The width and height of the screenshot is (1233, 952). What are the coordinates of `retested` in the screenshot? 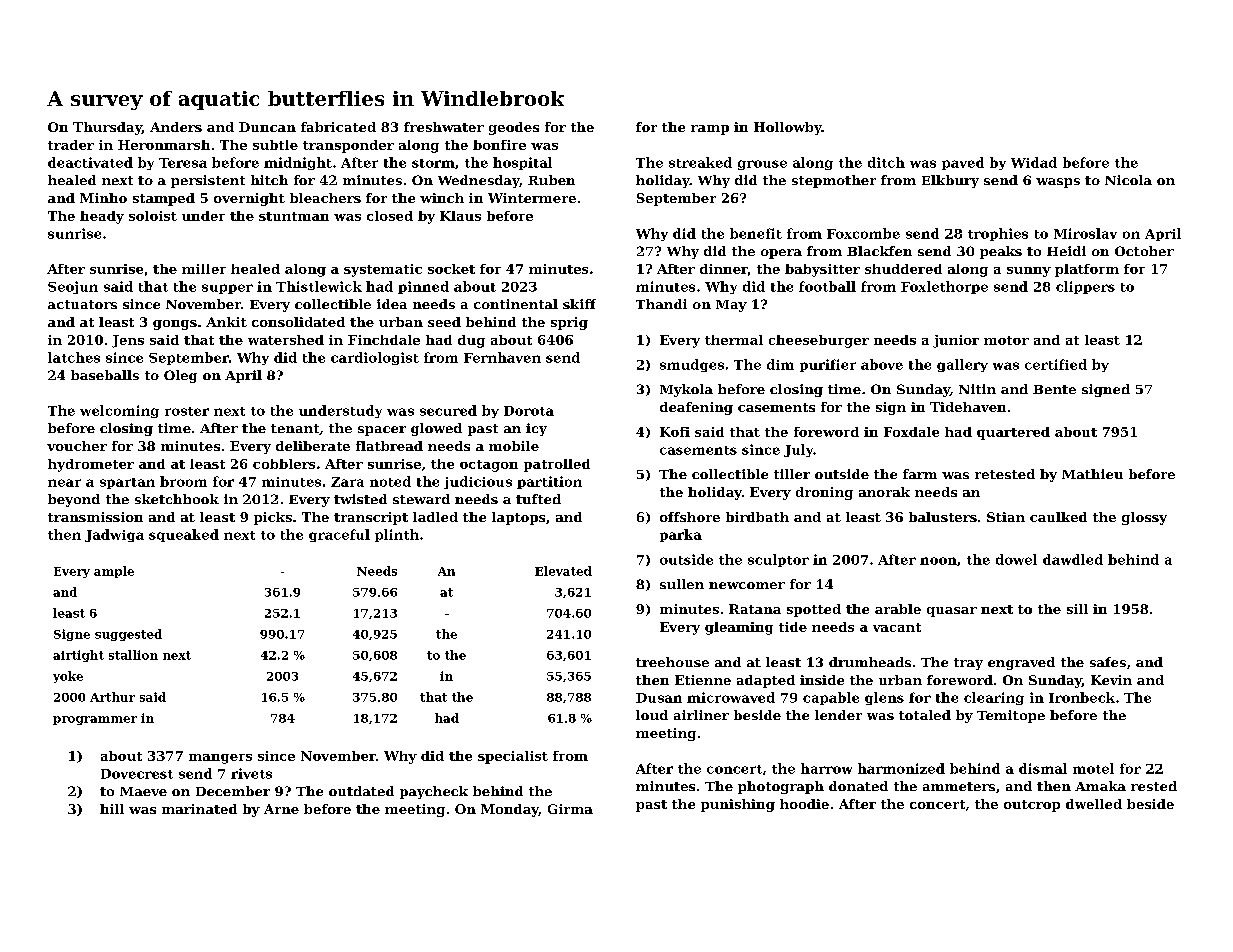 It's located at (1005, 474).
